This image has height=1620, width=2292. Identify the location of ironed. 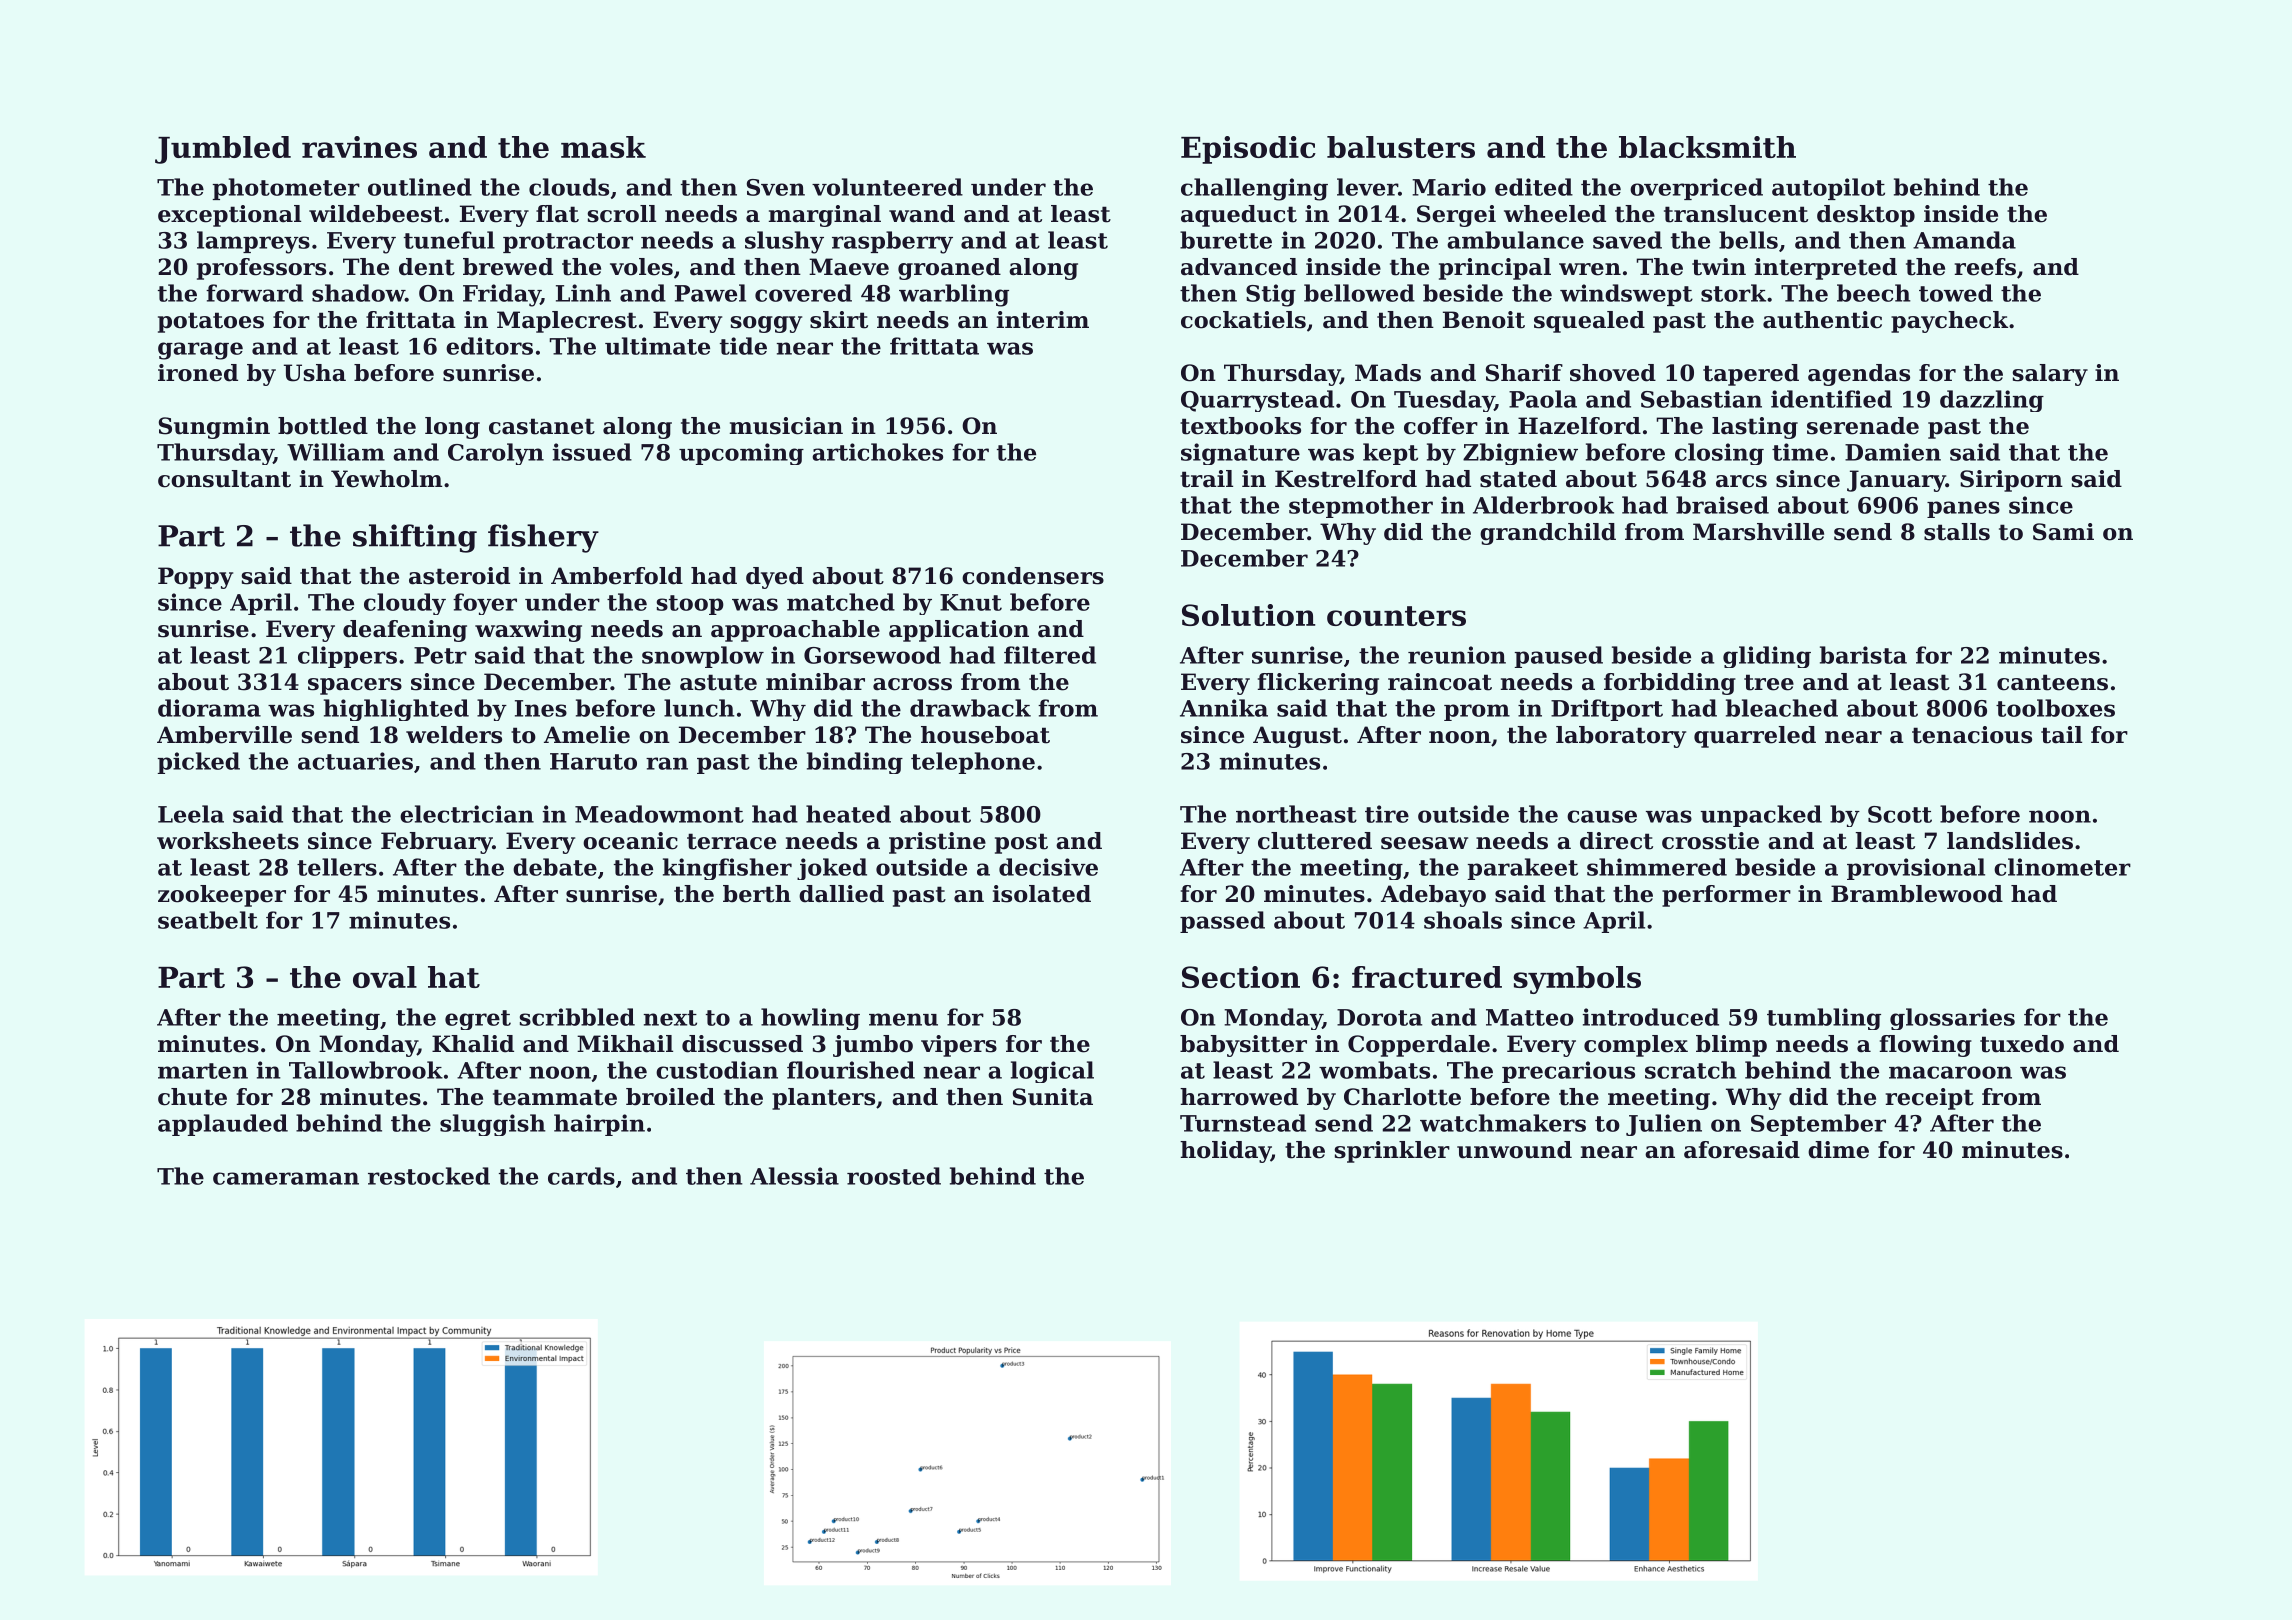
(198, 373).
